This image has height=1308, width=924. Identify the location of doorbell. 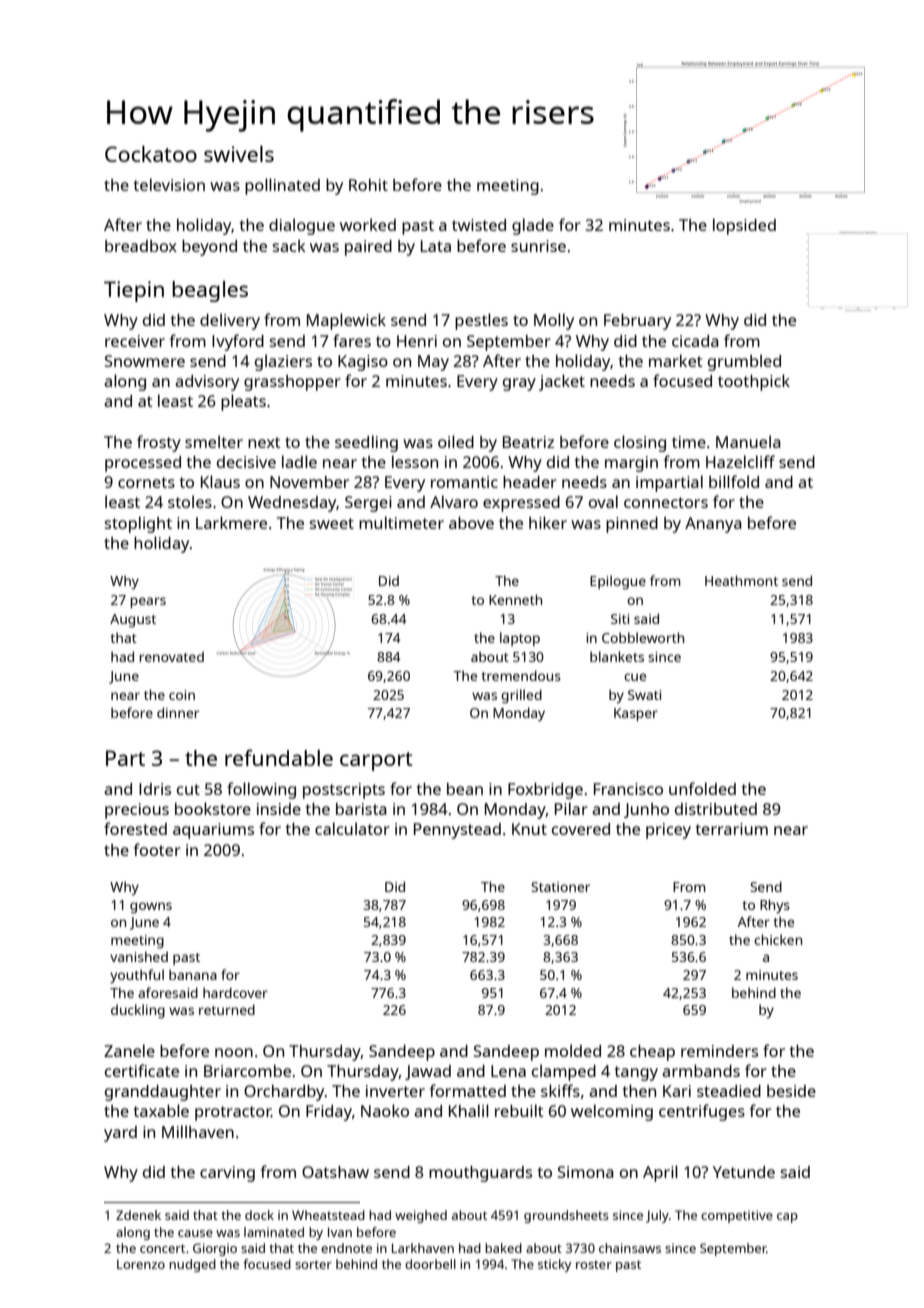
(430, 1264).
